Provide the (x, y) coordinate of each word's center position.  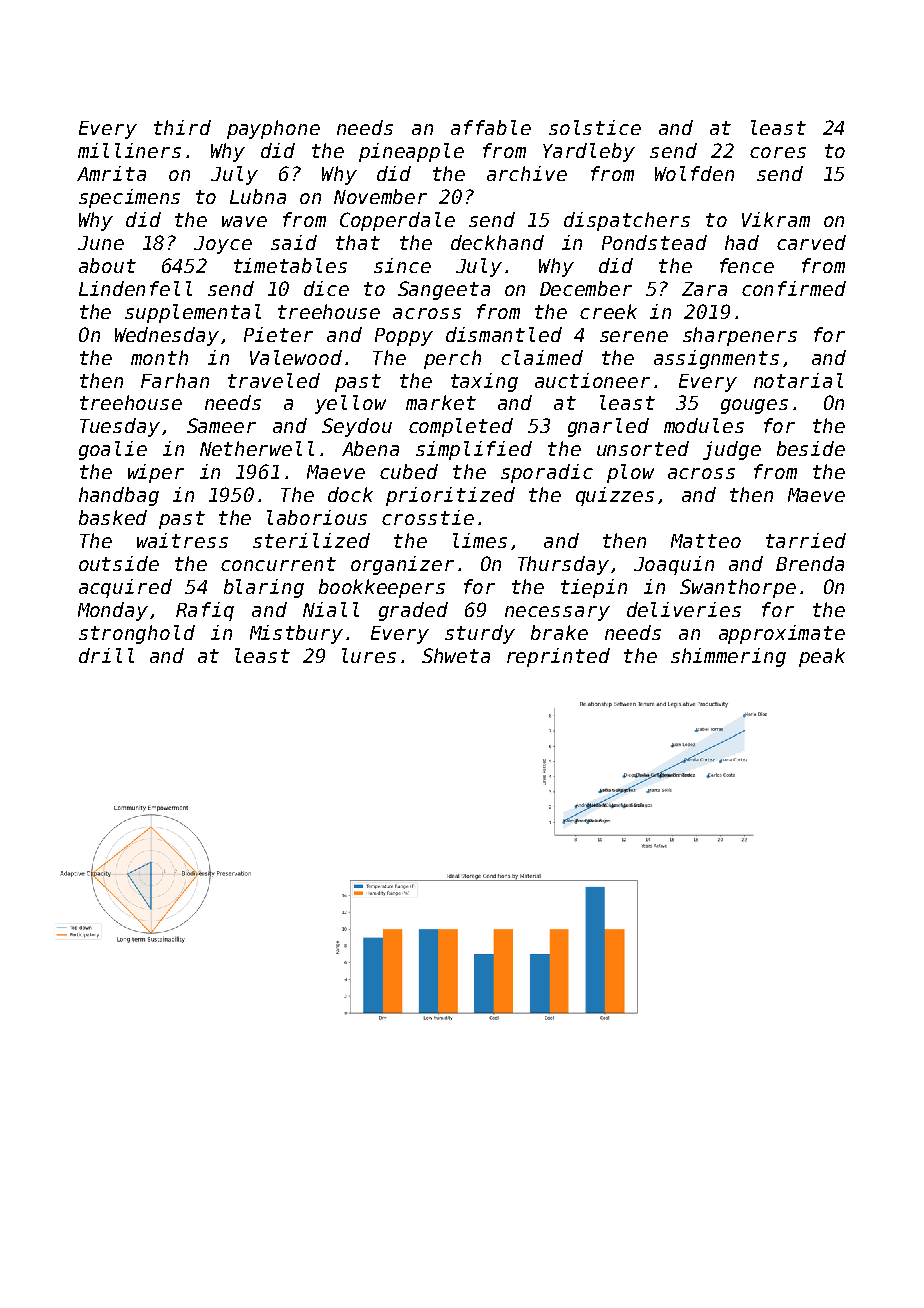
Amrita (111, 173)
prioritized (450, 496)
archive (527, 173)
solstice (595, 127)
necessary (557, 613)
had (742, 242)
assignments (716, 359)
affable (491, 127)
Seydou (357, 427)
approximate (782, 634)
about (107, 265)
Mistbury (296, 634)
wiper (156, 473)
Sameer (221, 425)
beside (811, 448)
